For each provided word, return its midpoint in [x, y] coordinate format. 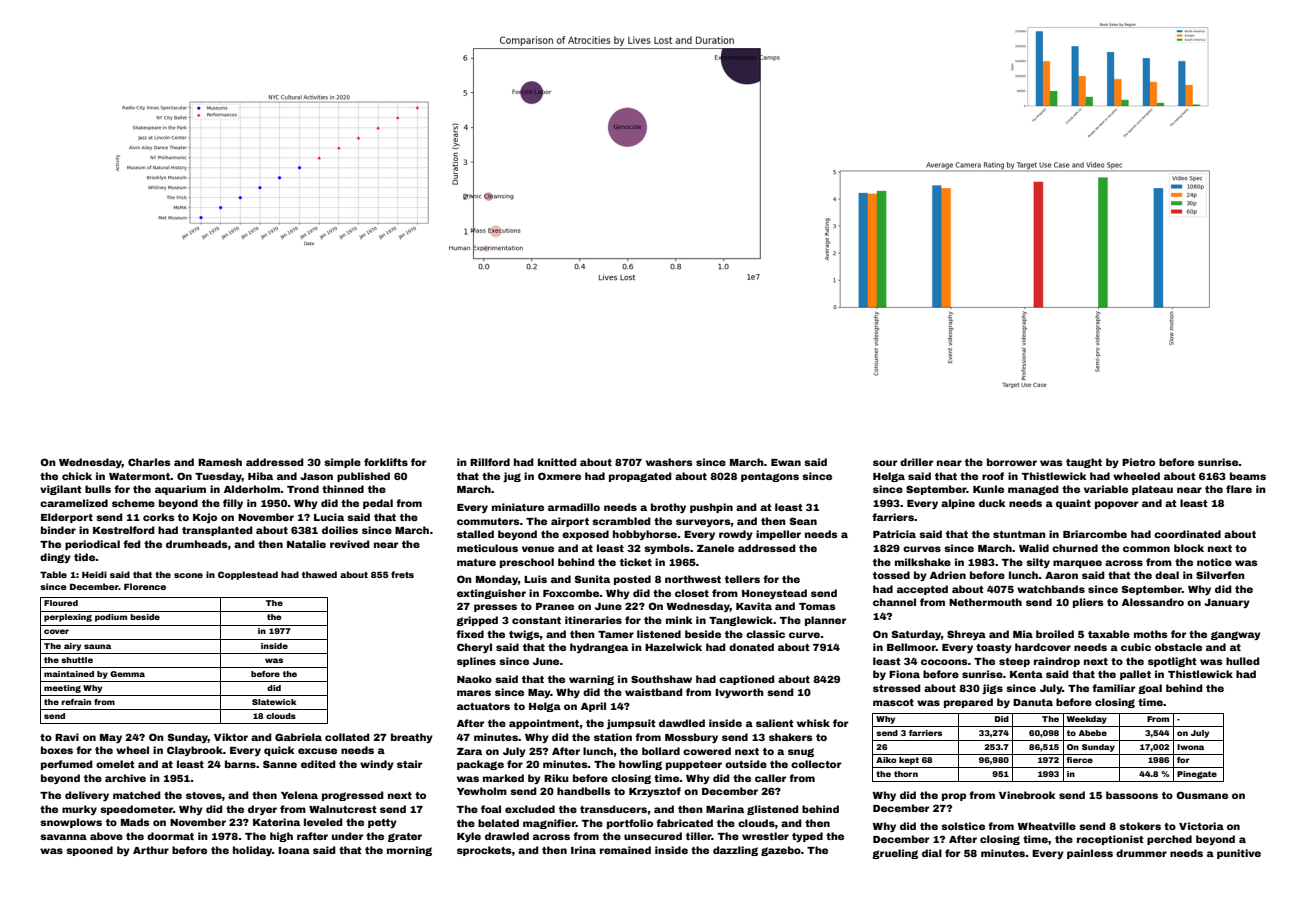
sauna [97, 646]
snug [801, 752]
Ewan [786, 462]
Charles [149, 462]
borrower [1012, 462]
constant [536, 620]
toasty [994, 648]
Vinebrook [1027, 795]
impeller [778, 535]
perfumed [67, 765]
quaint [1073, 504]
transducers [613, 809]
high [281, 837]
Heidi [94, 574]
